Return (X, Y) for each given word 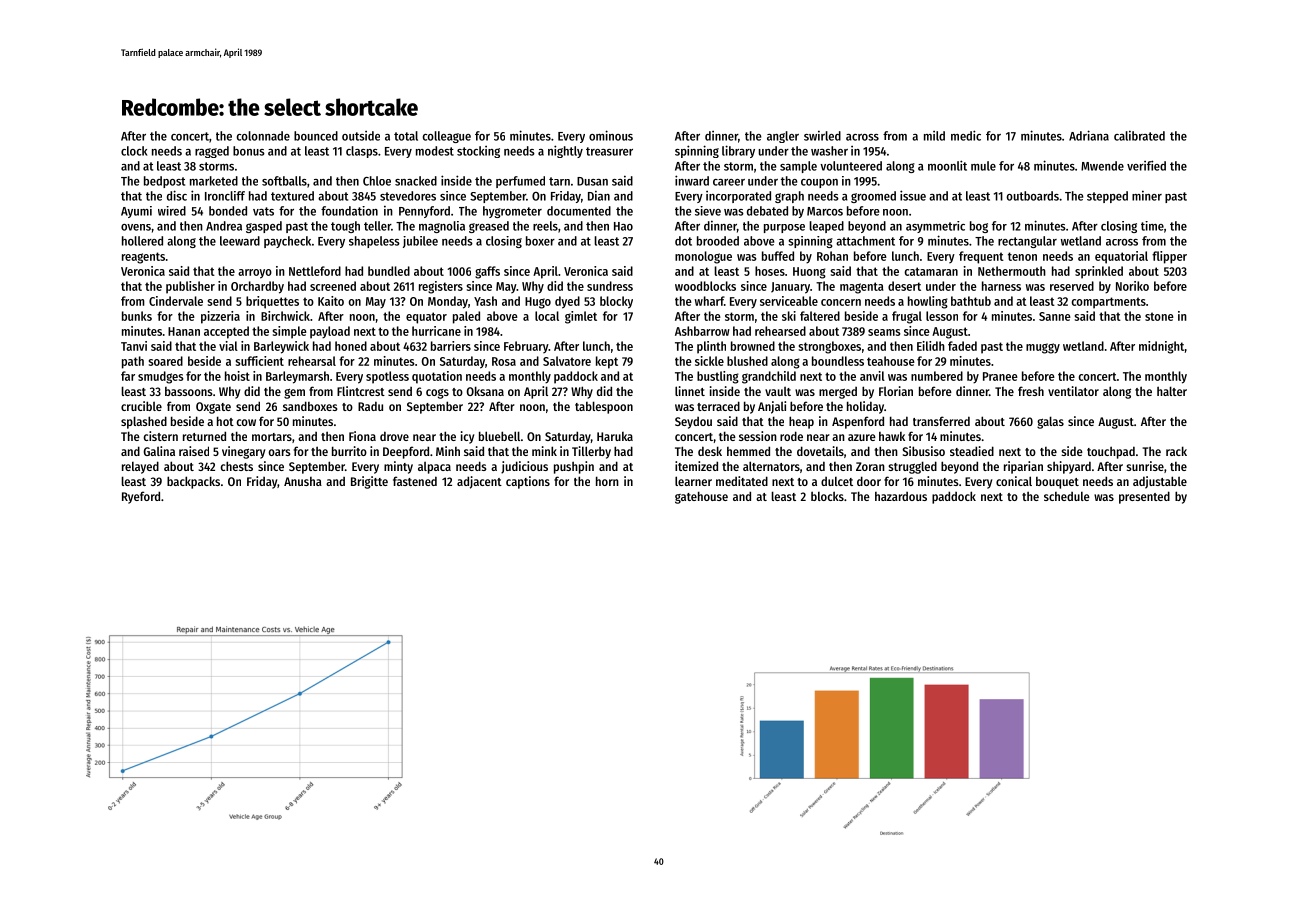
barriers (451, 346)
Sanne (1055, 316)
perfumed (520, 182)
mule (983, 166)
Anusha (303, 481)
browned (753, 346)
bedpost (164, 182)
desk (710, 451)
